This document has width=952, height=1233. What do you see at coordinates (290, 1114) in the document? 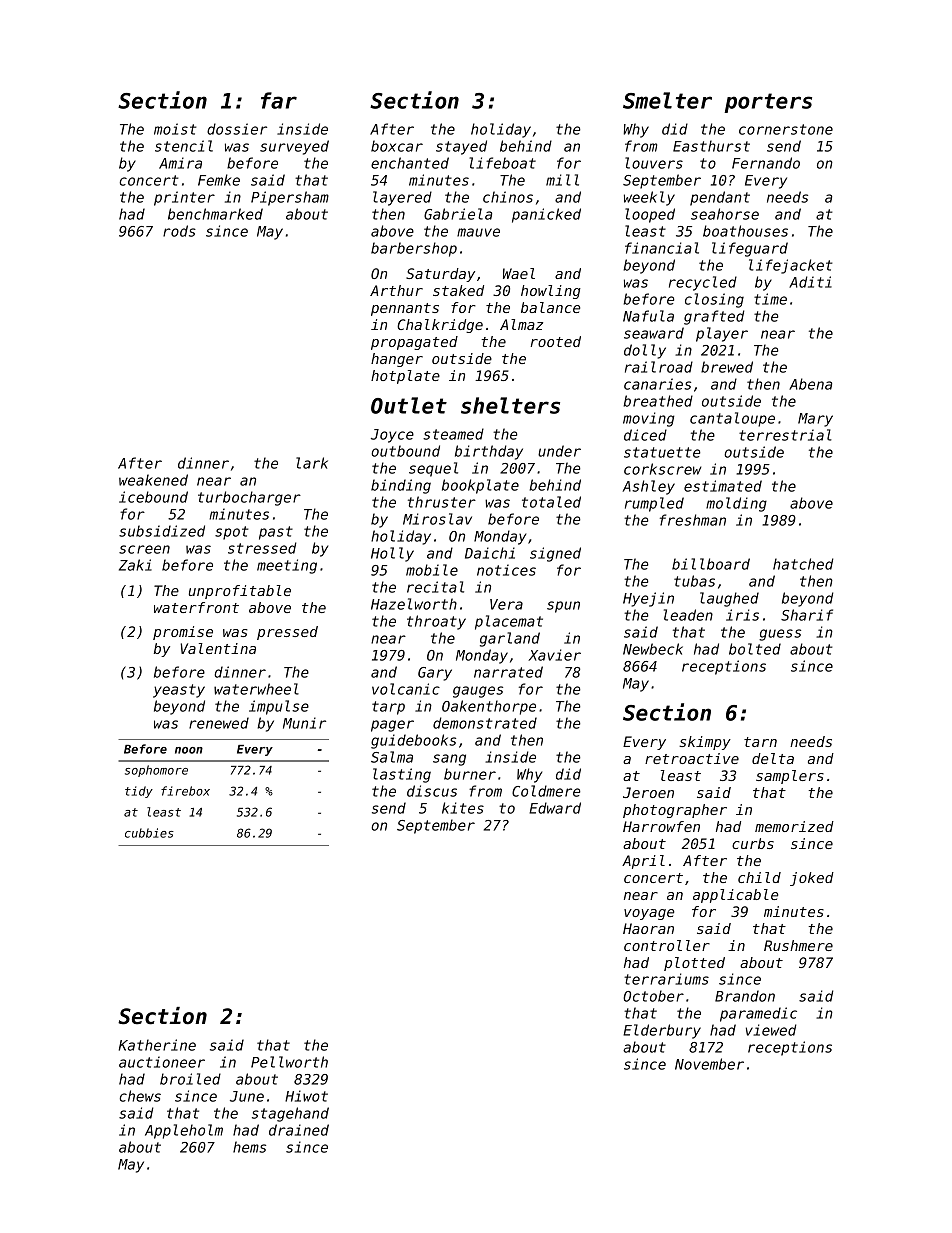
I see `stagehand` at bounding box center [290, 1114].
